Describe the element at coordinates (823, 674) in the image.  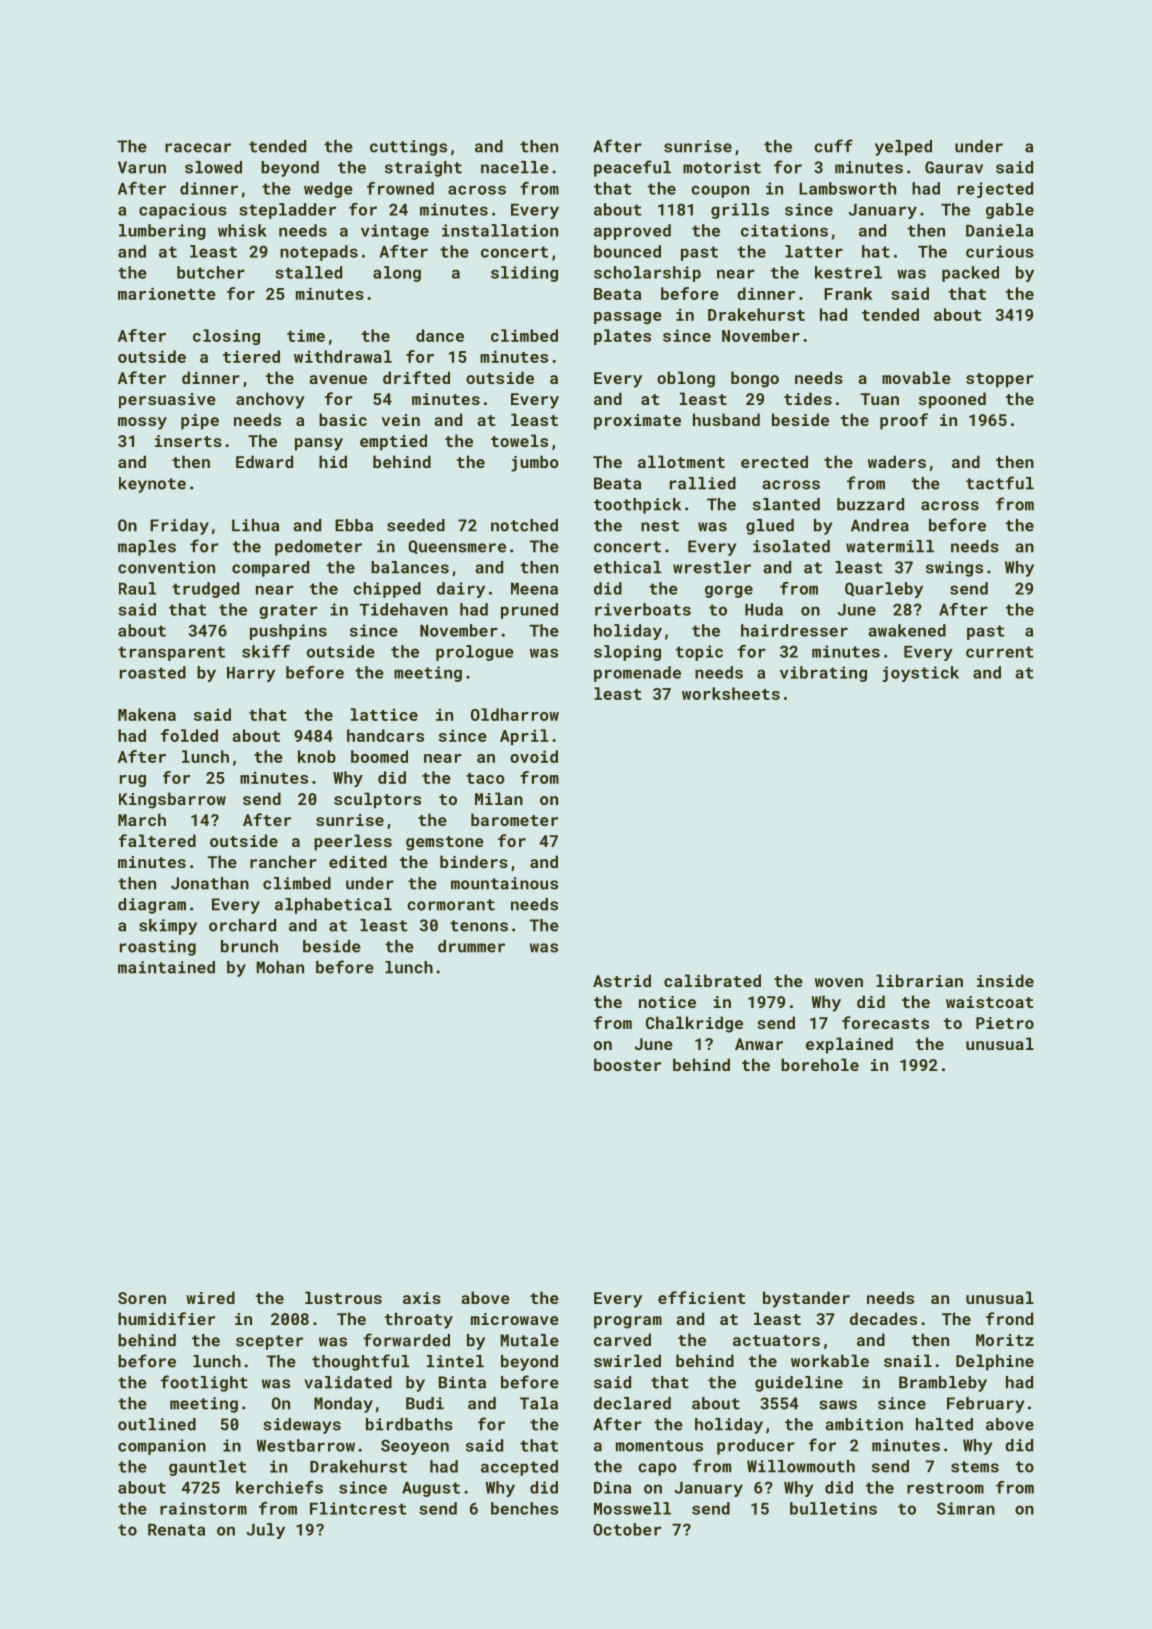
I see `vibrating` at that location.
